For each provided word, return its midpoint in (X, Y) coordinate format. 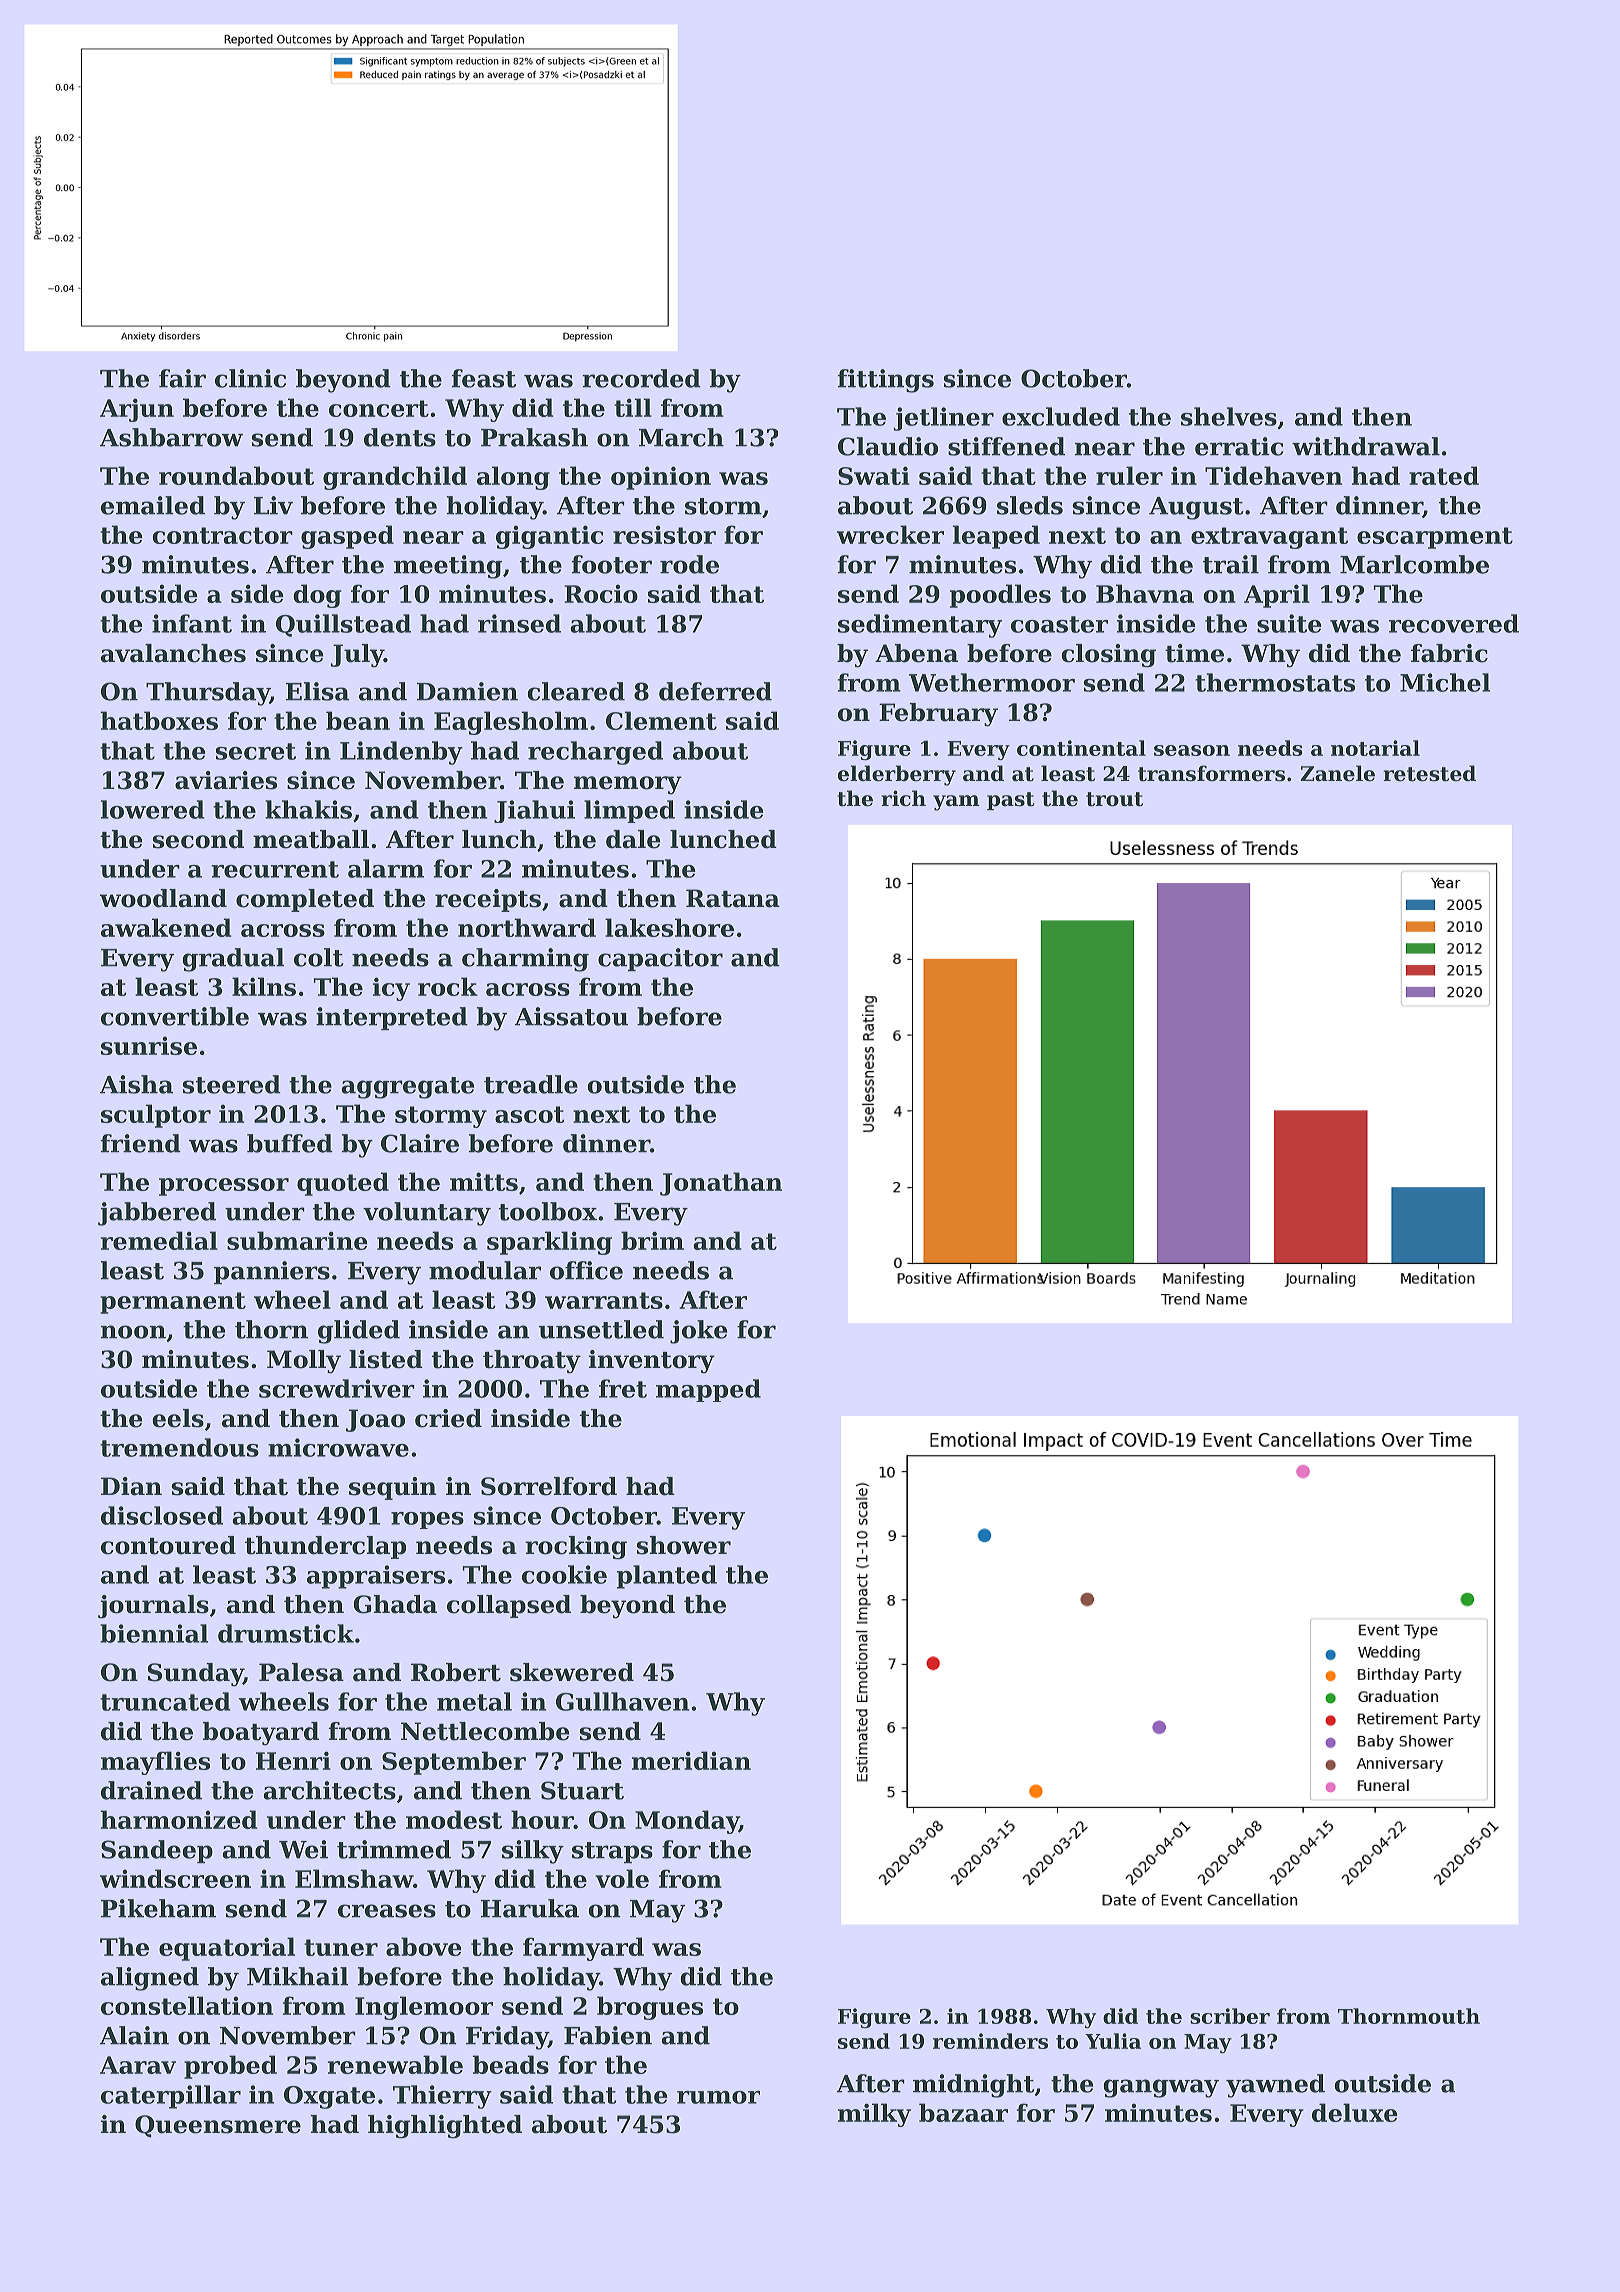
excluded (1061, 416)
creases (387, 1911)
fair (182, 378)
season (1192, 750)
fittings (885, 381)
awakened (166, 927)
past (1011, 801)
